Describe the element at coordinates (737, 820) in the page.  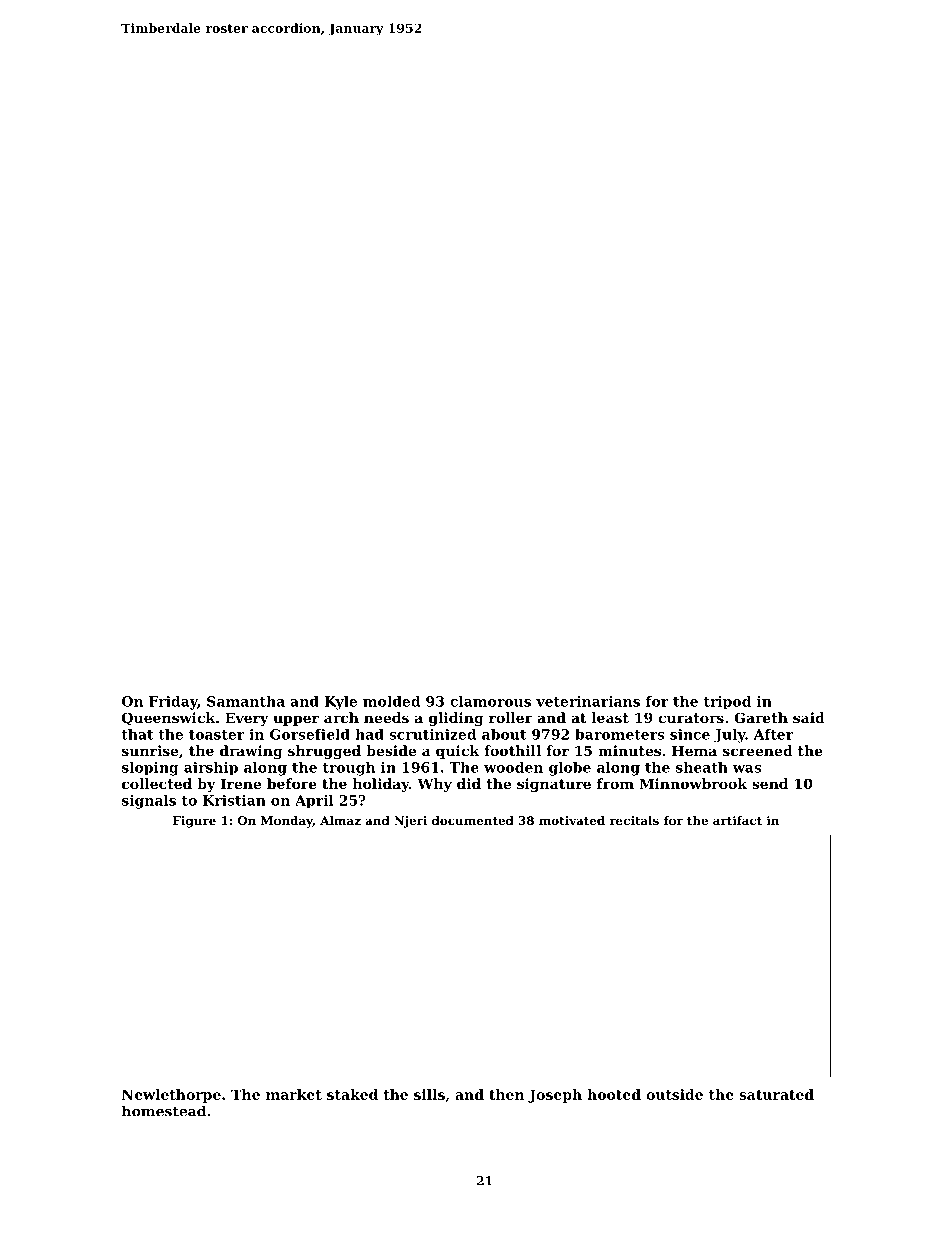
I see `artifact` at that location.
